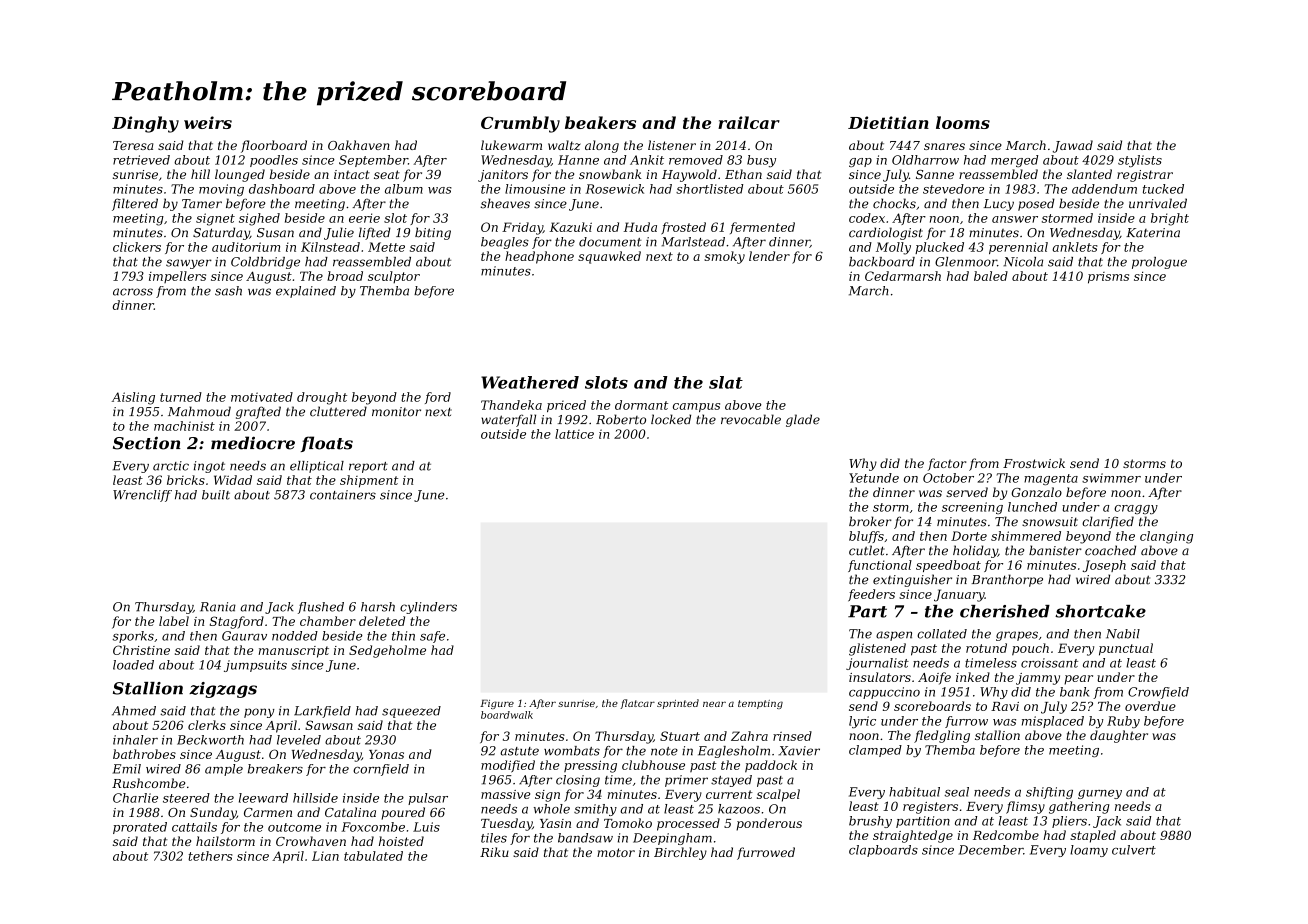 This image has height=924, width=1308. I want to click on wombats, so click(572, 751).
